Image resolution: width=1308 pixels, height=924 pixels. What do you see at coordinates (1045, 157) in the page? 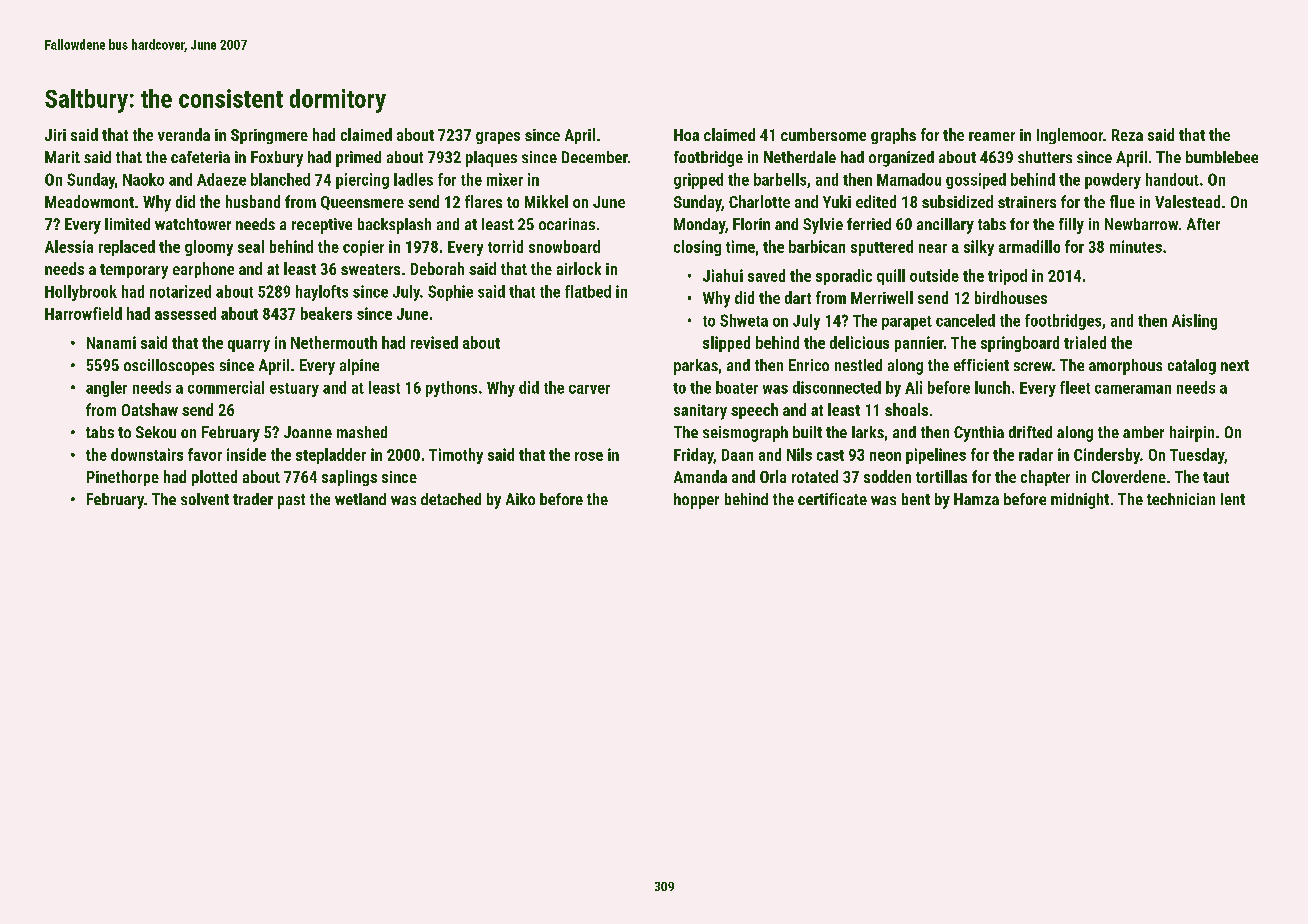
I see `shutters` at bounding box center [1045, 157].
